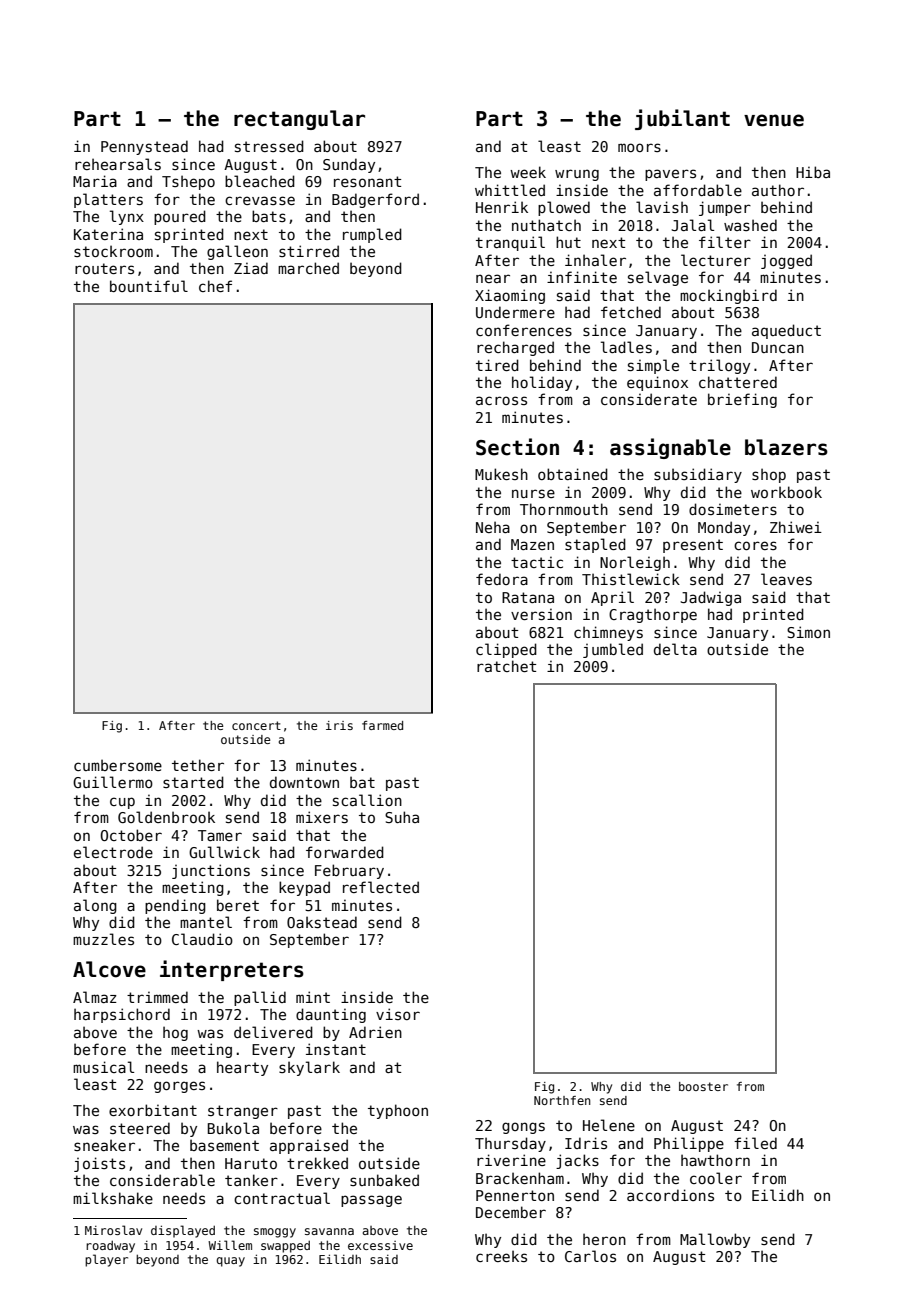 Image resolution: width=908 pixels, height=1316 pixels. What do you see at coordinates (183, 1231) in the document?
I see `displayed` at bounding box center [183, 1231].
